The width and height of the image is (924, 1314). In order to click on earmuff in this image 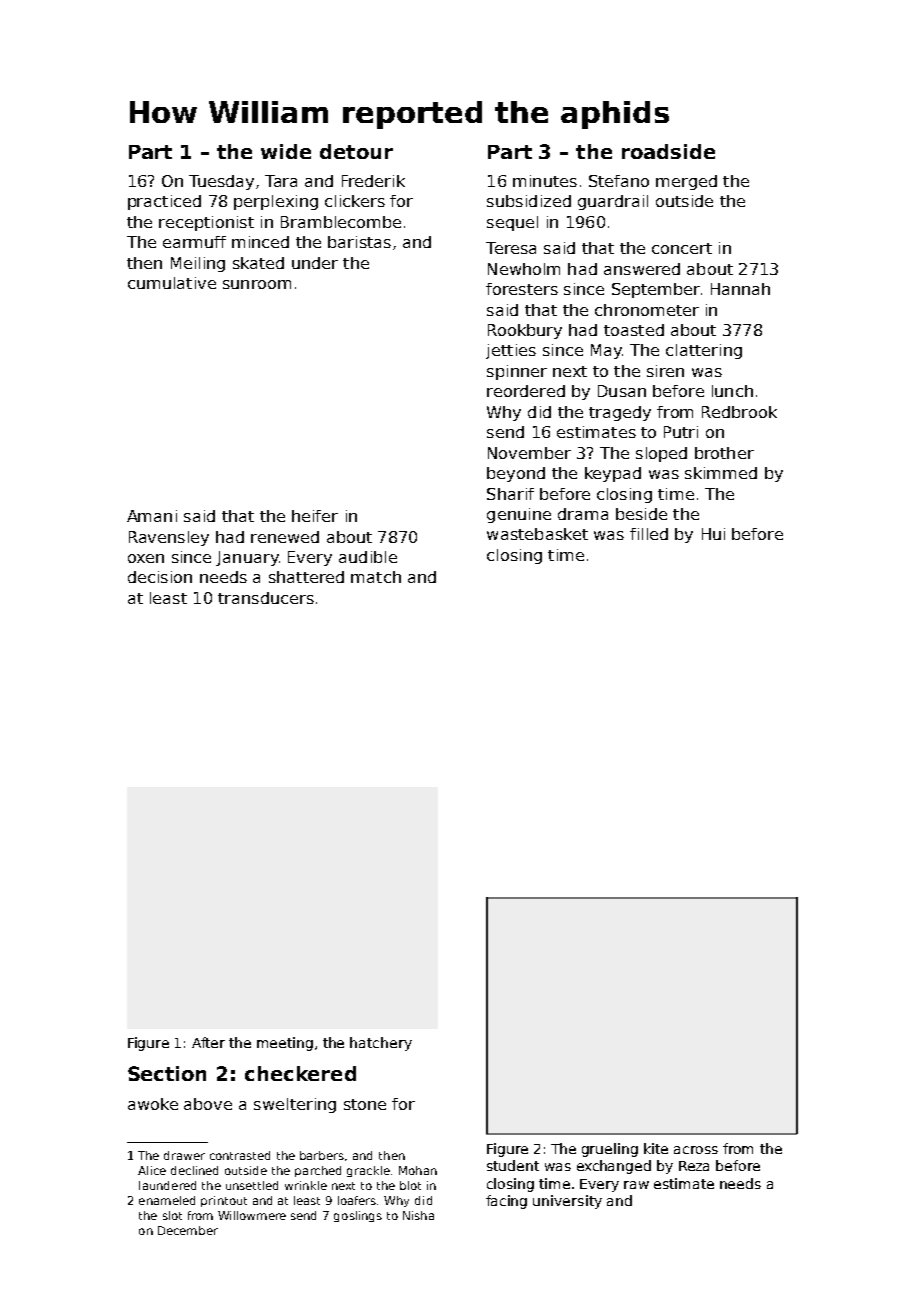, I will do `click(194, 242)`.
